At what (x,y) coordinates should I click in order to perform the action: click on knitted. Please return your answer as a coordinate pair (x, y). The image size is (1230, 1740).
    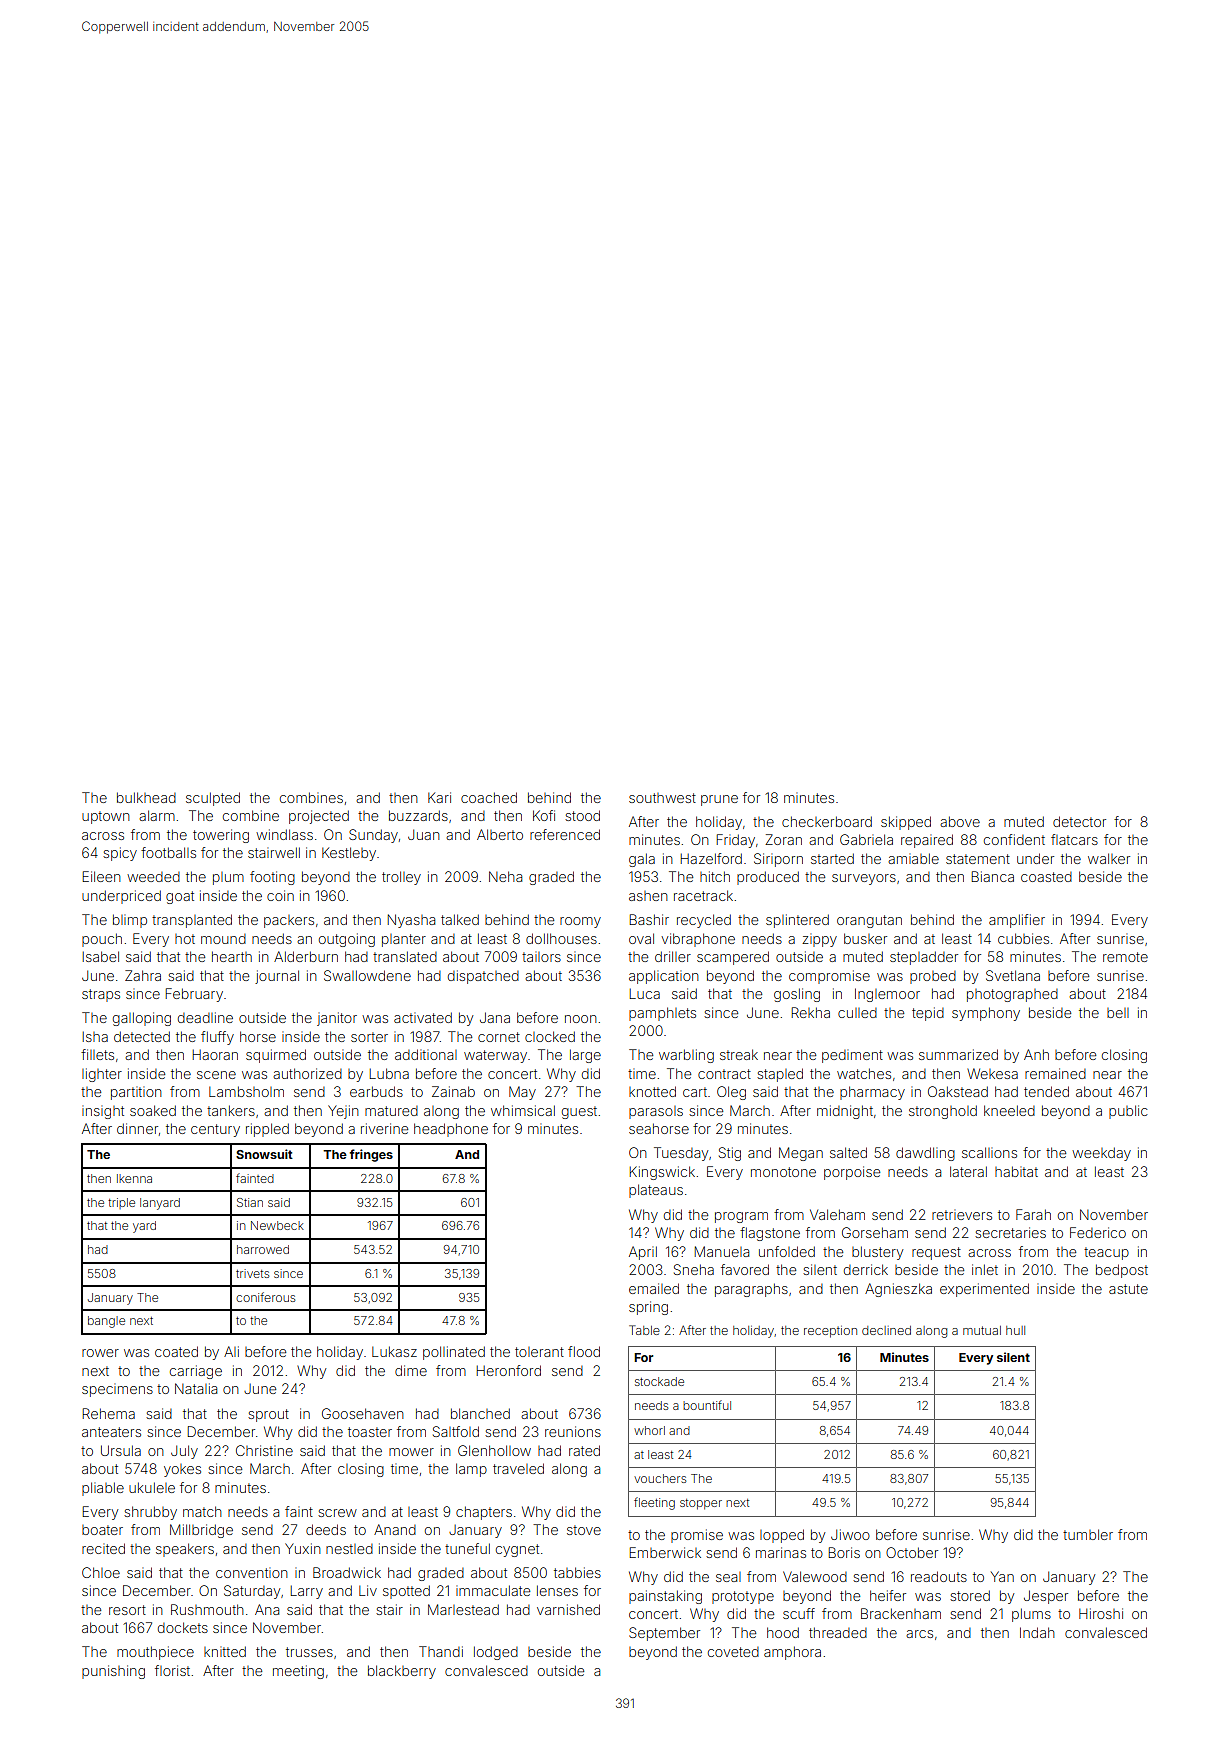
    Looking at the image, I should click on (225, 1651).
